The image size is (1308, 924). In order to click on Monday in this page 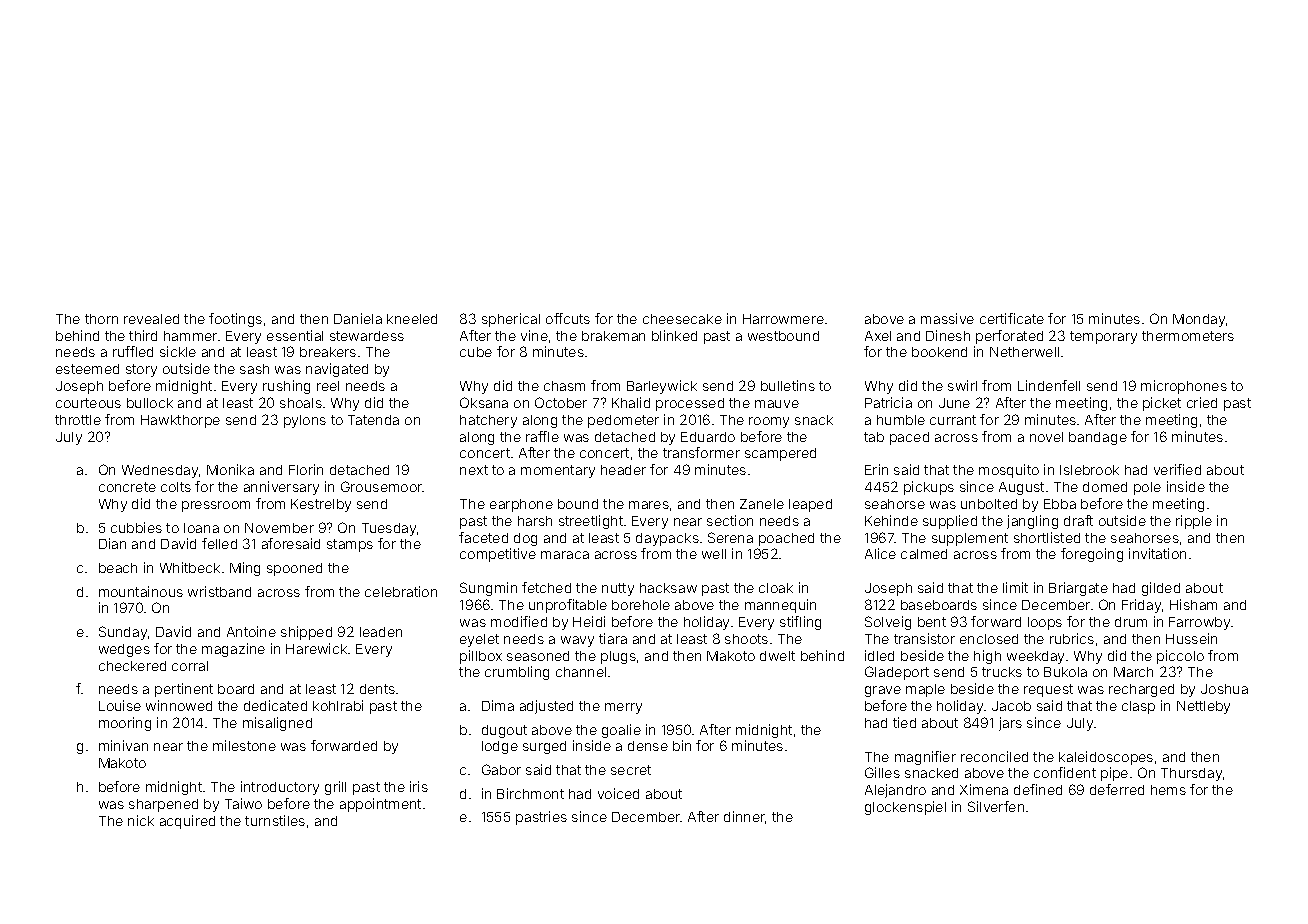, I will do `click(1199, 320)`.
